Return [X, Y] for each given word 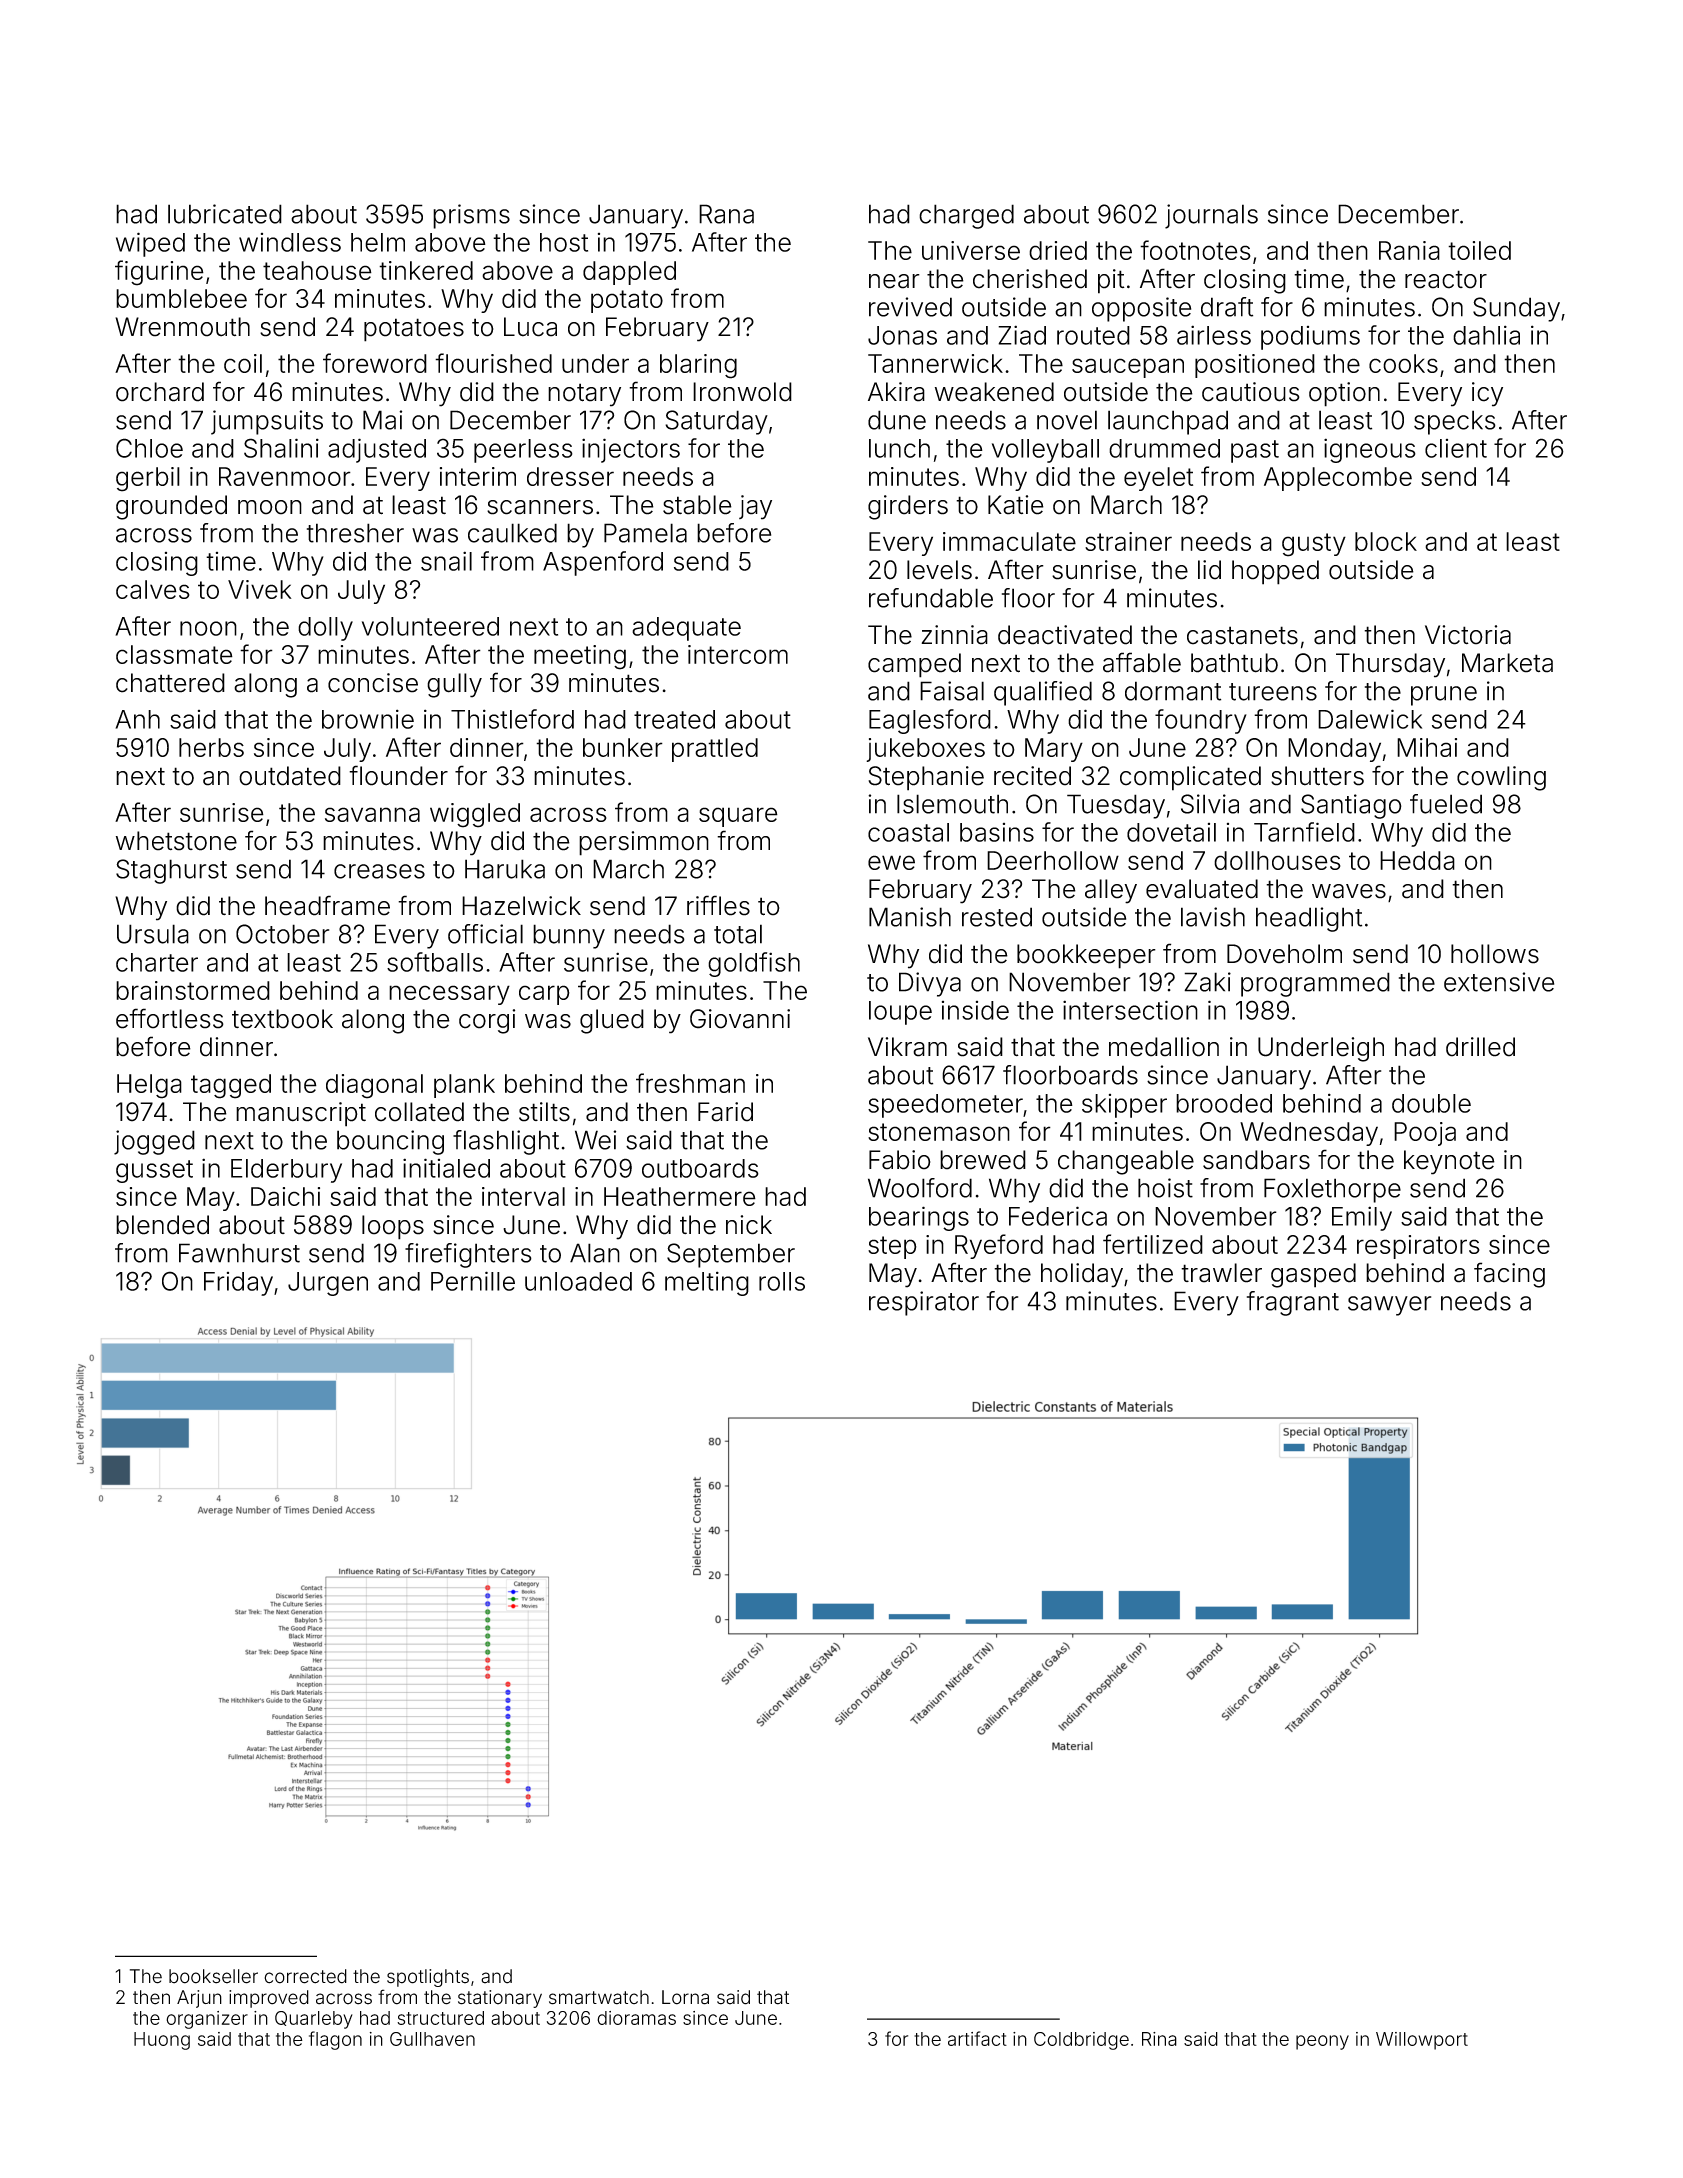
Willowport [1422, 2041]
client [1456, 448]
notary [584, 395]
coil [243, 363]
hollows [1495, 954]
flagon [335, 2040]
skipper [1124, 1106]
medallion [1164, 1047]
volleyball [1045, 451]
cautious [1251, 392]
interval [523, 1196]
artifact [977, 2038]
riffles [718, 905]
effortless [170, 1018]
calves [153, 589]
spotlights [428, 1978]
